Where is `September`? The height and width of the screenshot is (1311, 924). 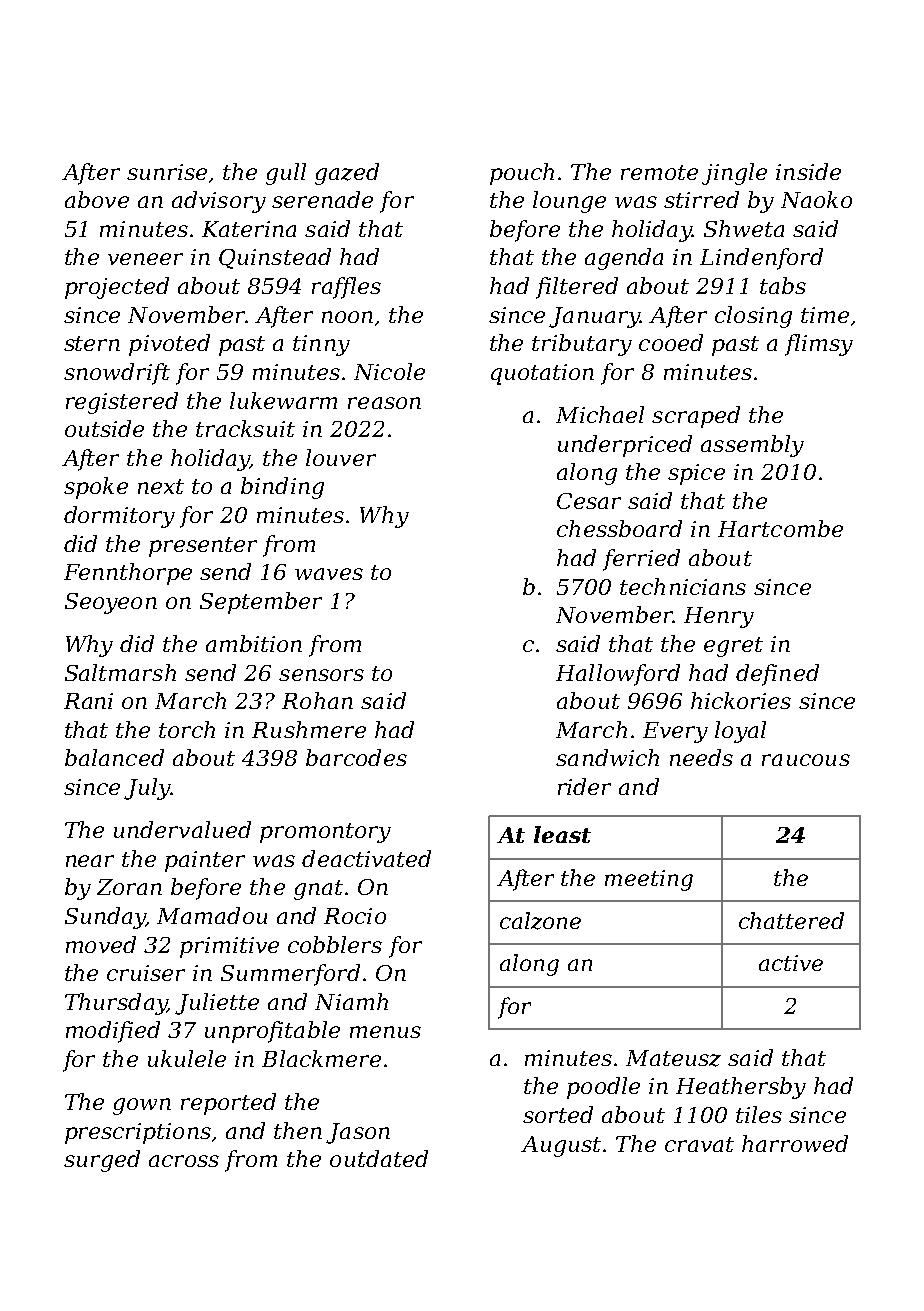
September is located at coordinates (261, 603).
